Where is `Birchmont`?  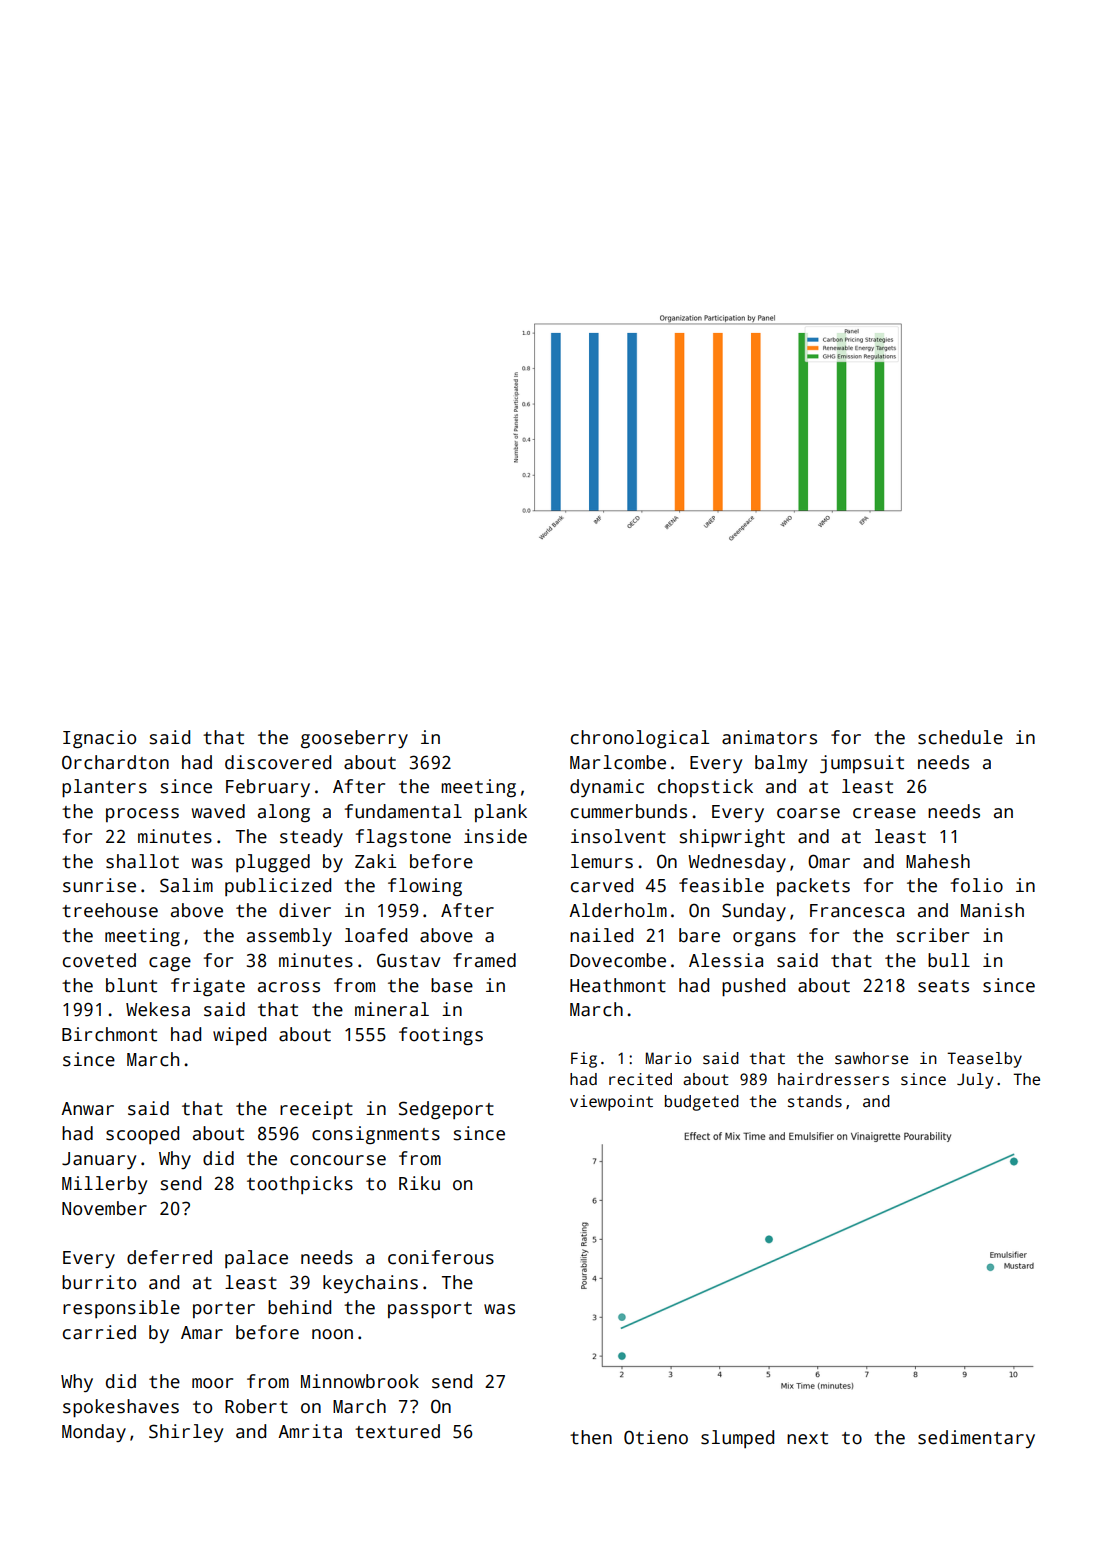 Birchmont is located at coordinates (109, 1034).
